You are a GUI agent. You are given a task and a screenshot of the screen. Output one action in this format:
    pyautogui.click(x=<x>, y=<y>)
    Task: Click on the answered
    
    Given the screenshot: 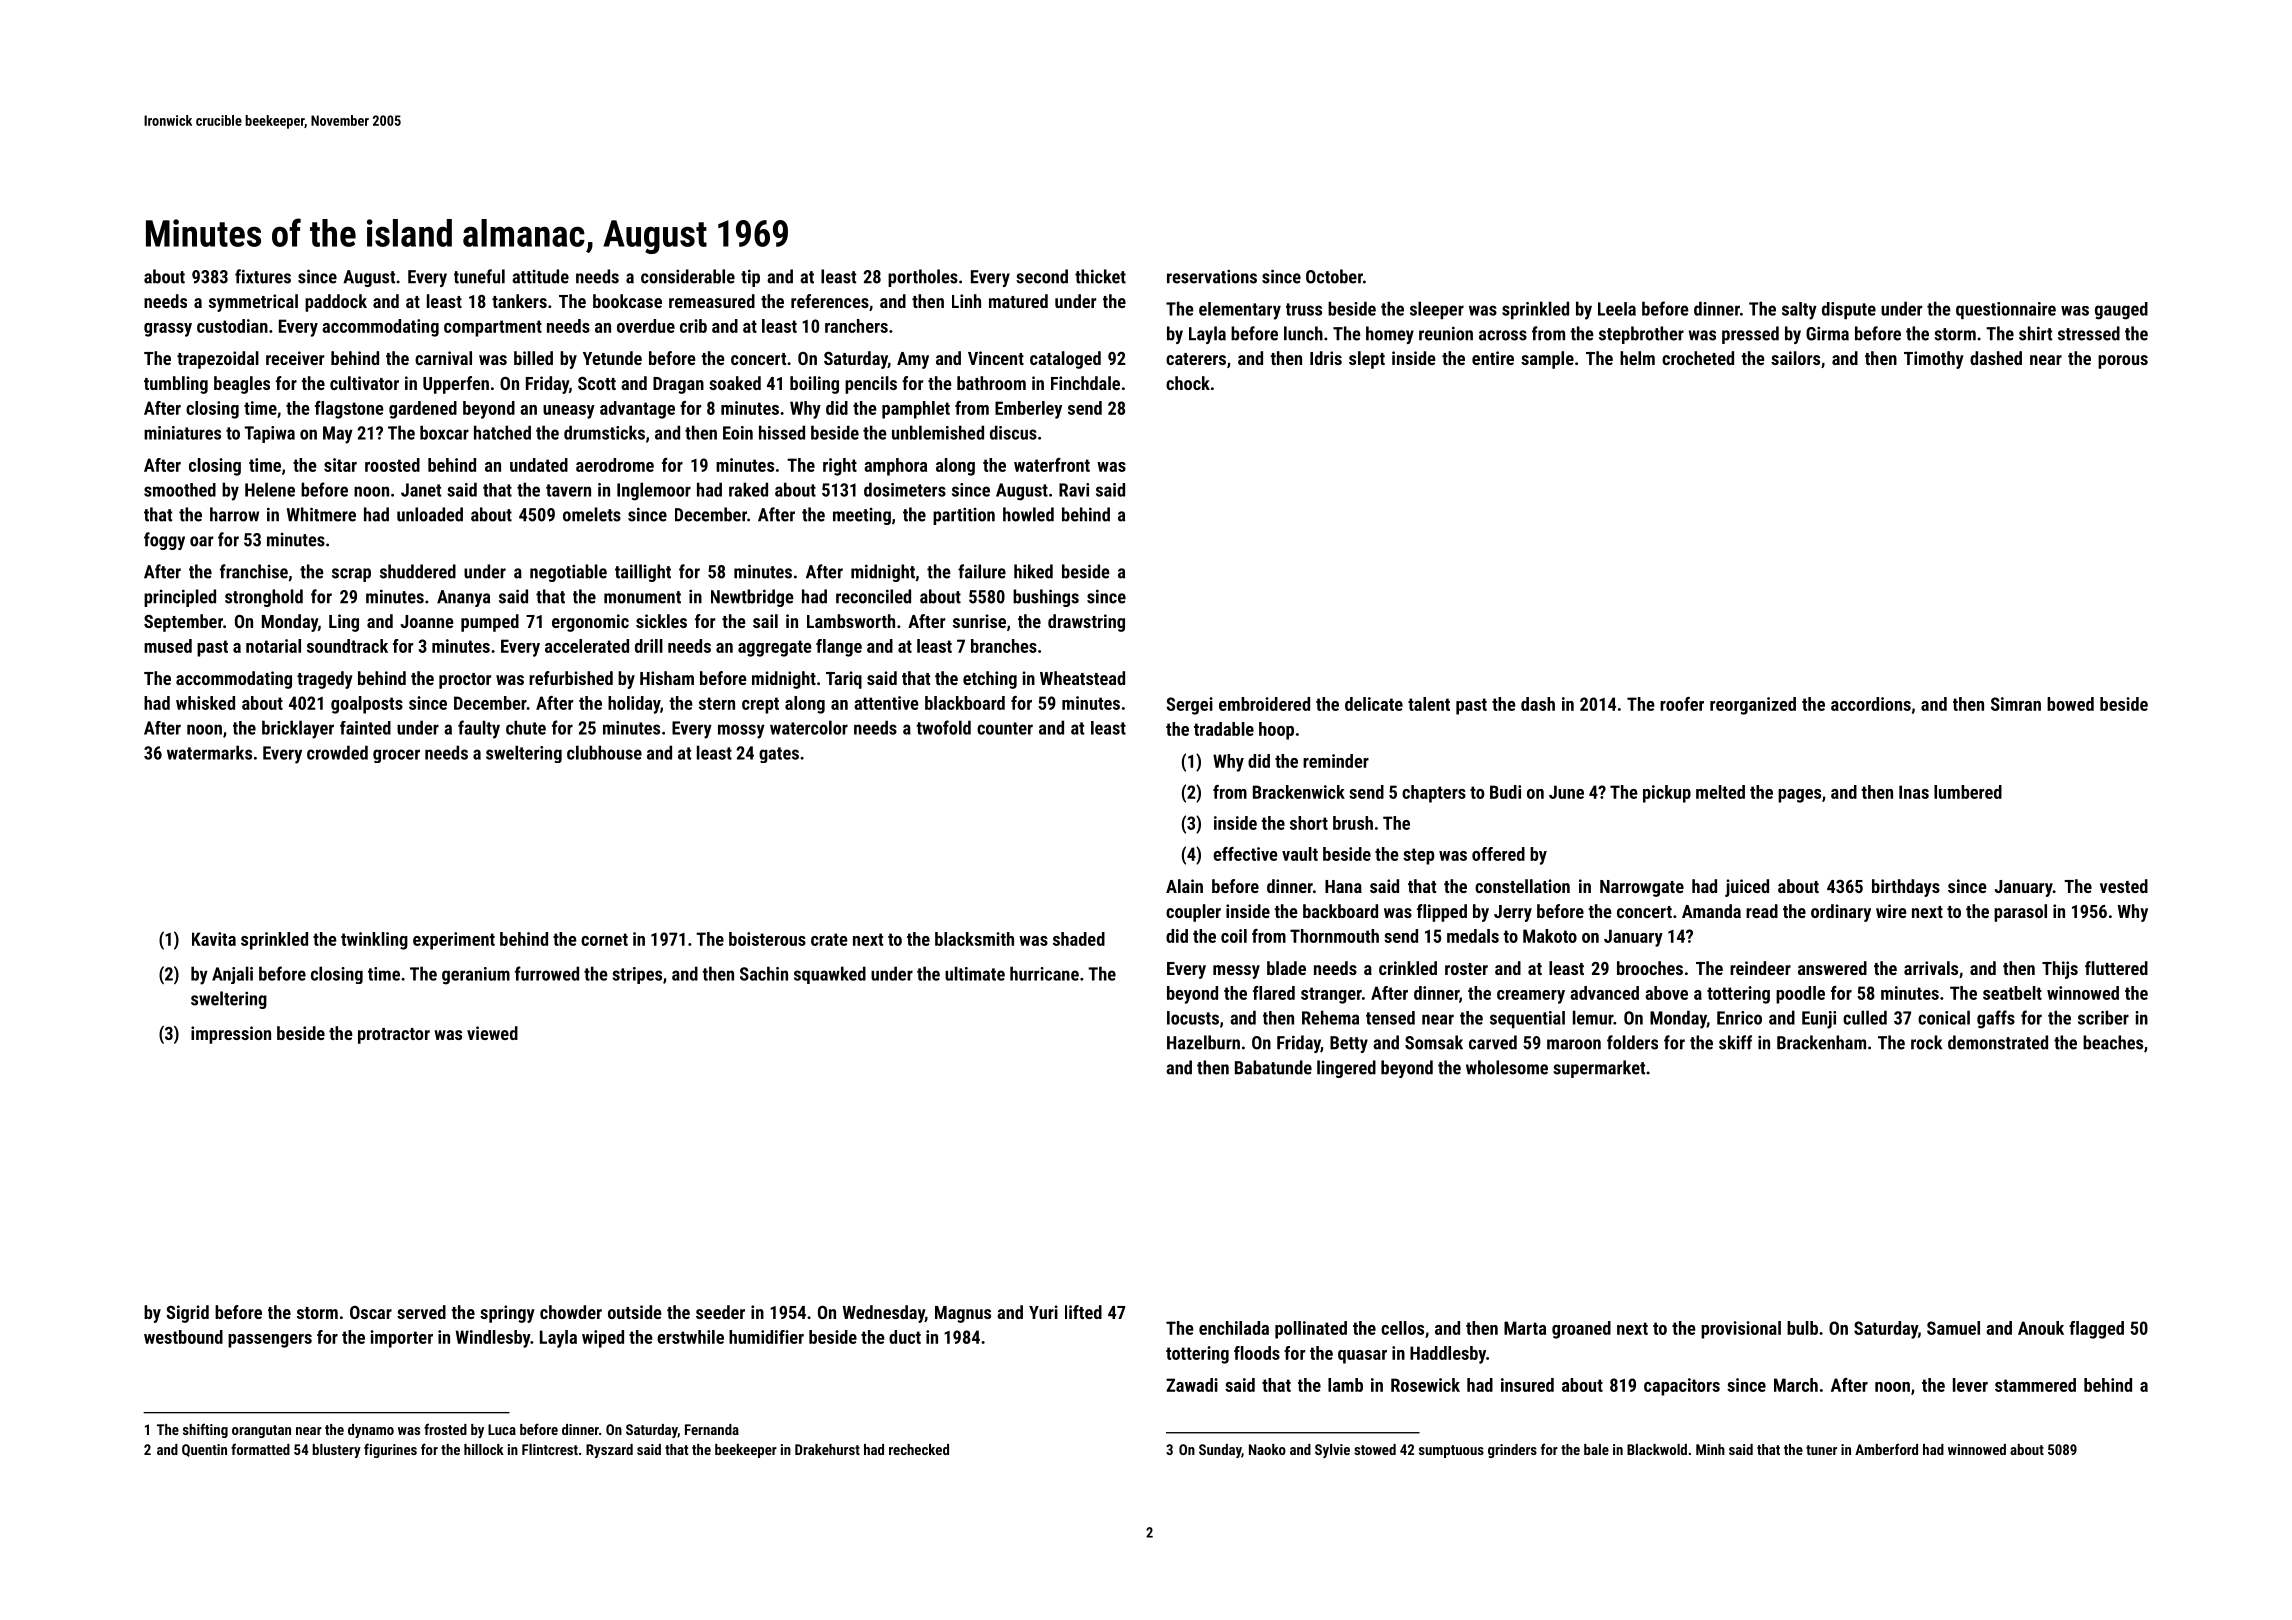 What is the action you would take?
    pyautogui.click(x=1832, y=968)
